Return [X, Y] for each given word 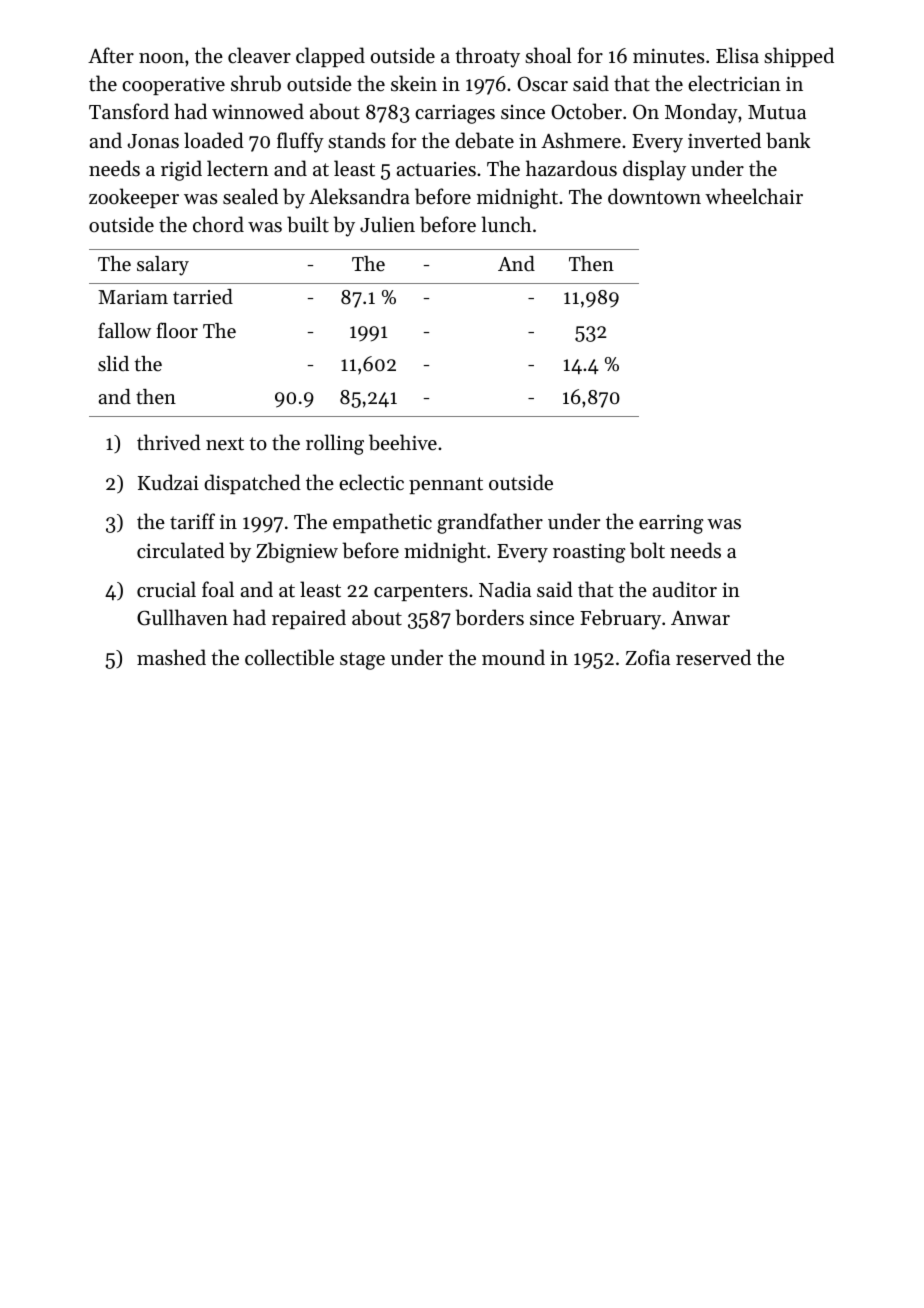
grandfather [490, 523]
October [586, 111]
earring [671, 524]
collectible [289, 657]
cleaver [259, 55]
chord [218, 224]
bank [788, 140]
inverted [724, 140]
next [225, 444]
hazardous [571, 168]
